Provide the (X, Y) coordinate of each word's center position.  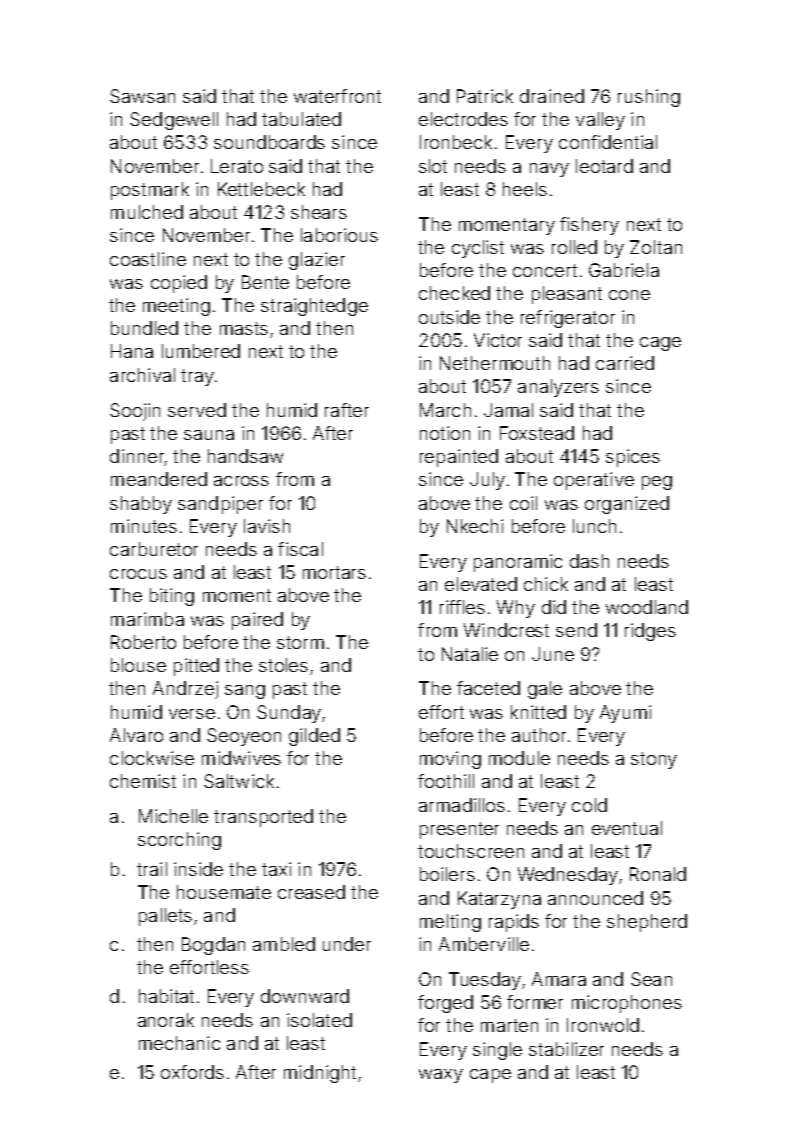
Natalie (470, 654)
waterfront (337, 96)
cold (589, 805)
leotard (604, 166)
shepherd (647, 923)
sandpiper (220, 505)
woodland (647, 607)
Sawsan (142, 96)
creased (311, 892)
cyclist (478, 249)
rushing (649, 98)
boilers (447, 874)
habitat (166, 996)
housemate (224, 892)
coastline (148, 259)
